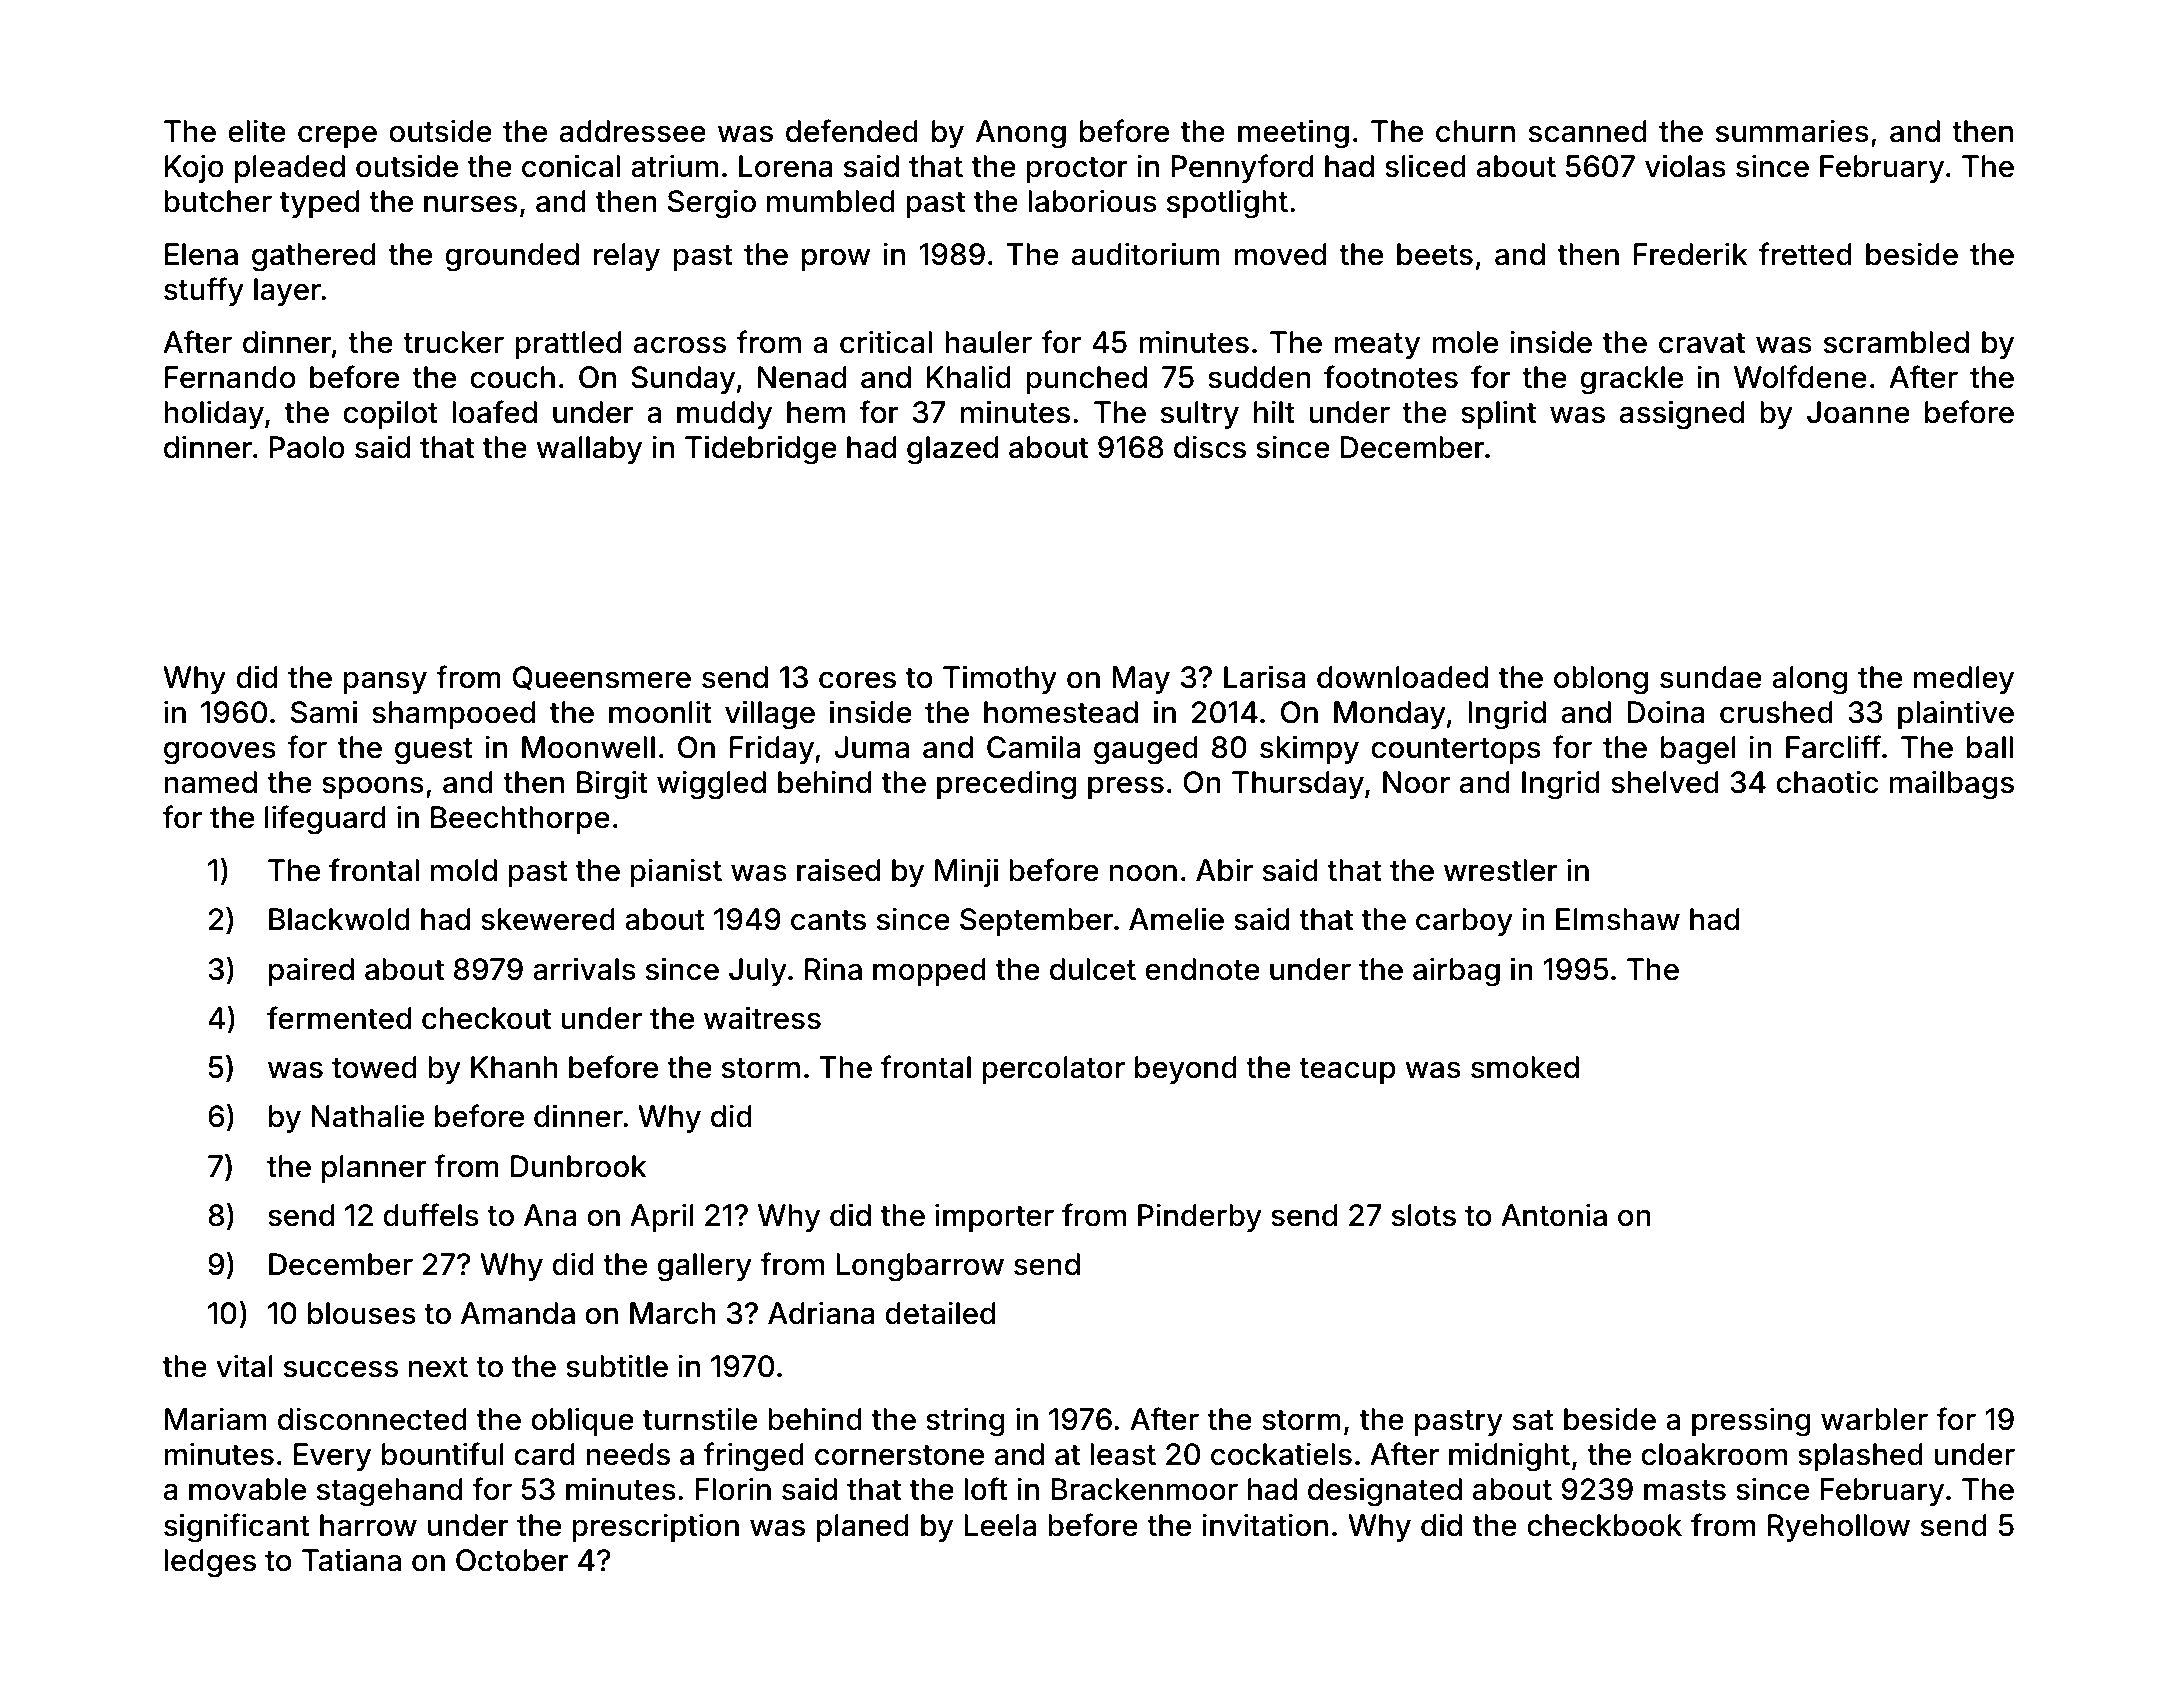 This screenshot has height=1683, width=2178. I want to click on holiday, so click(214, 414).
